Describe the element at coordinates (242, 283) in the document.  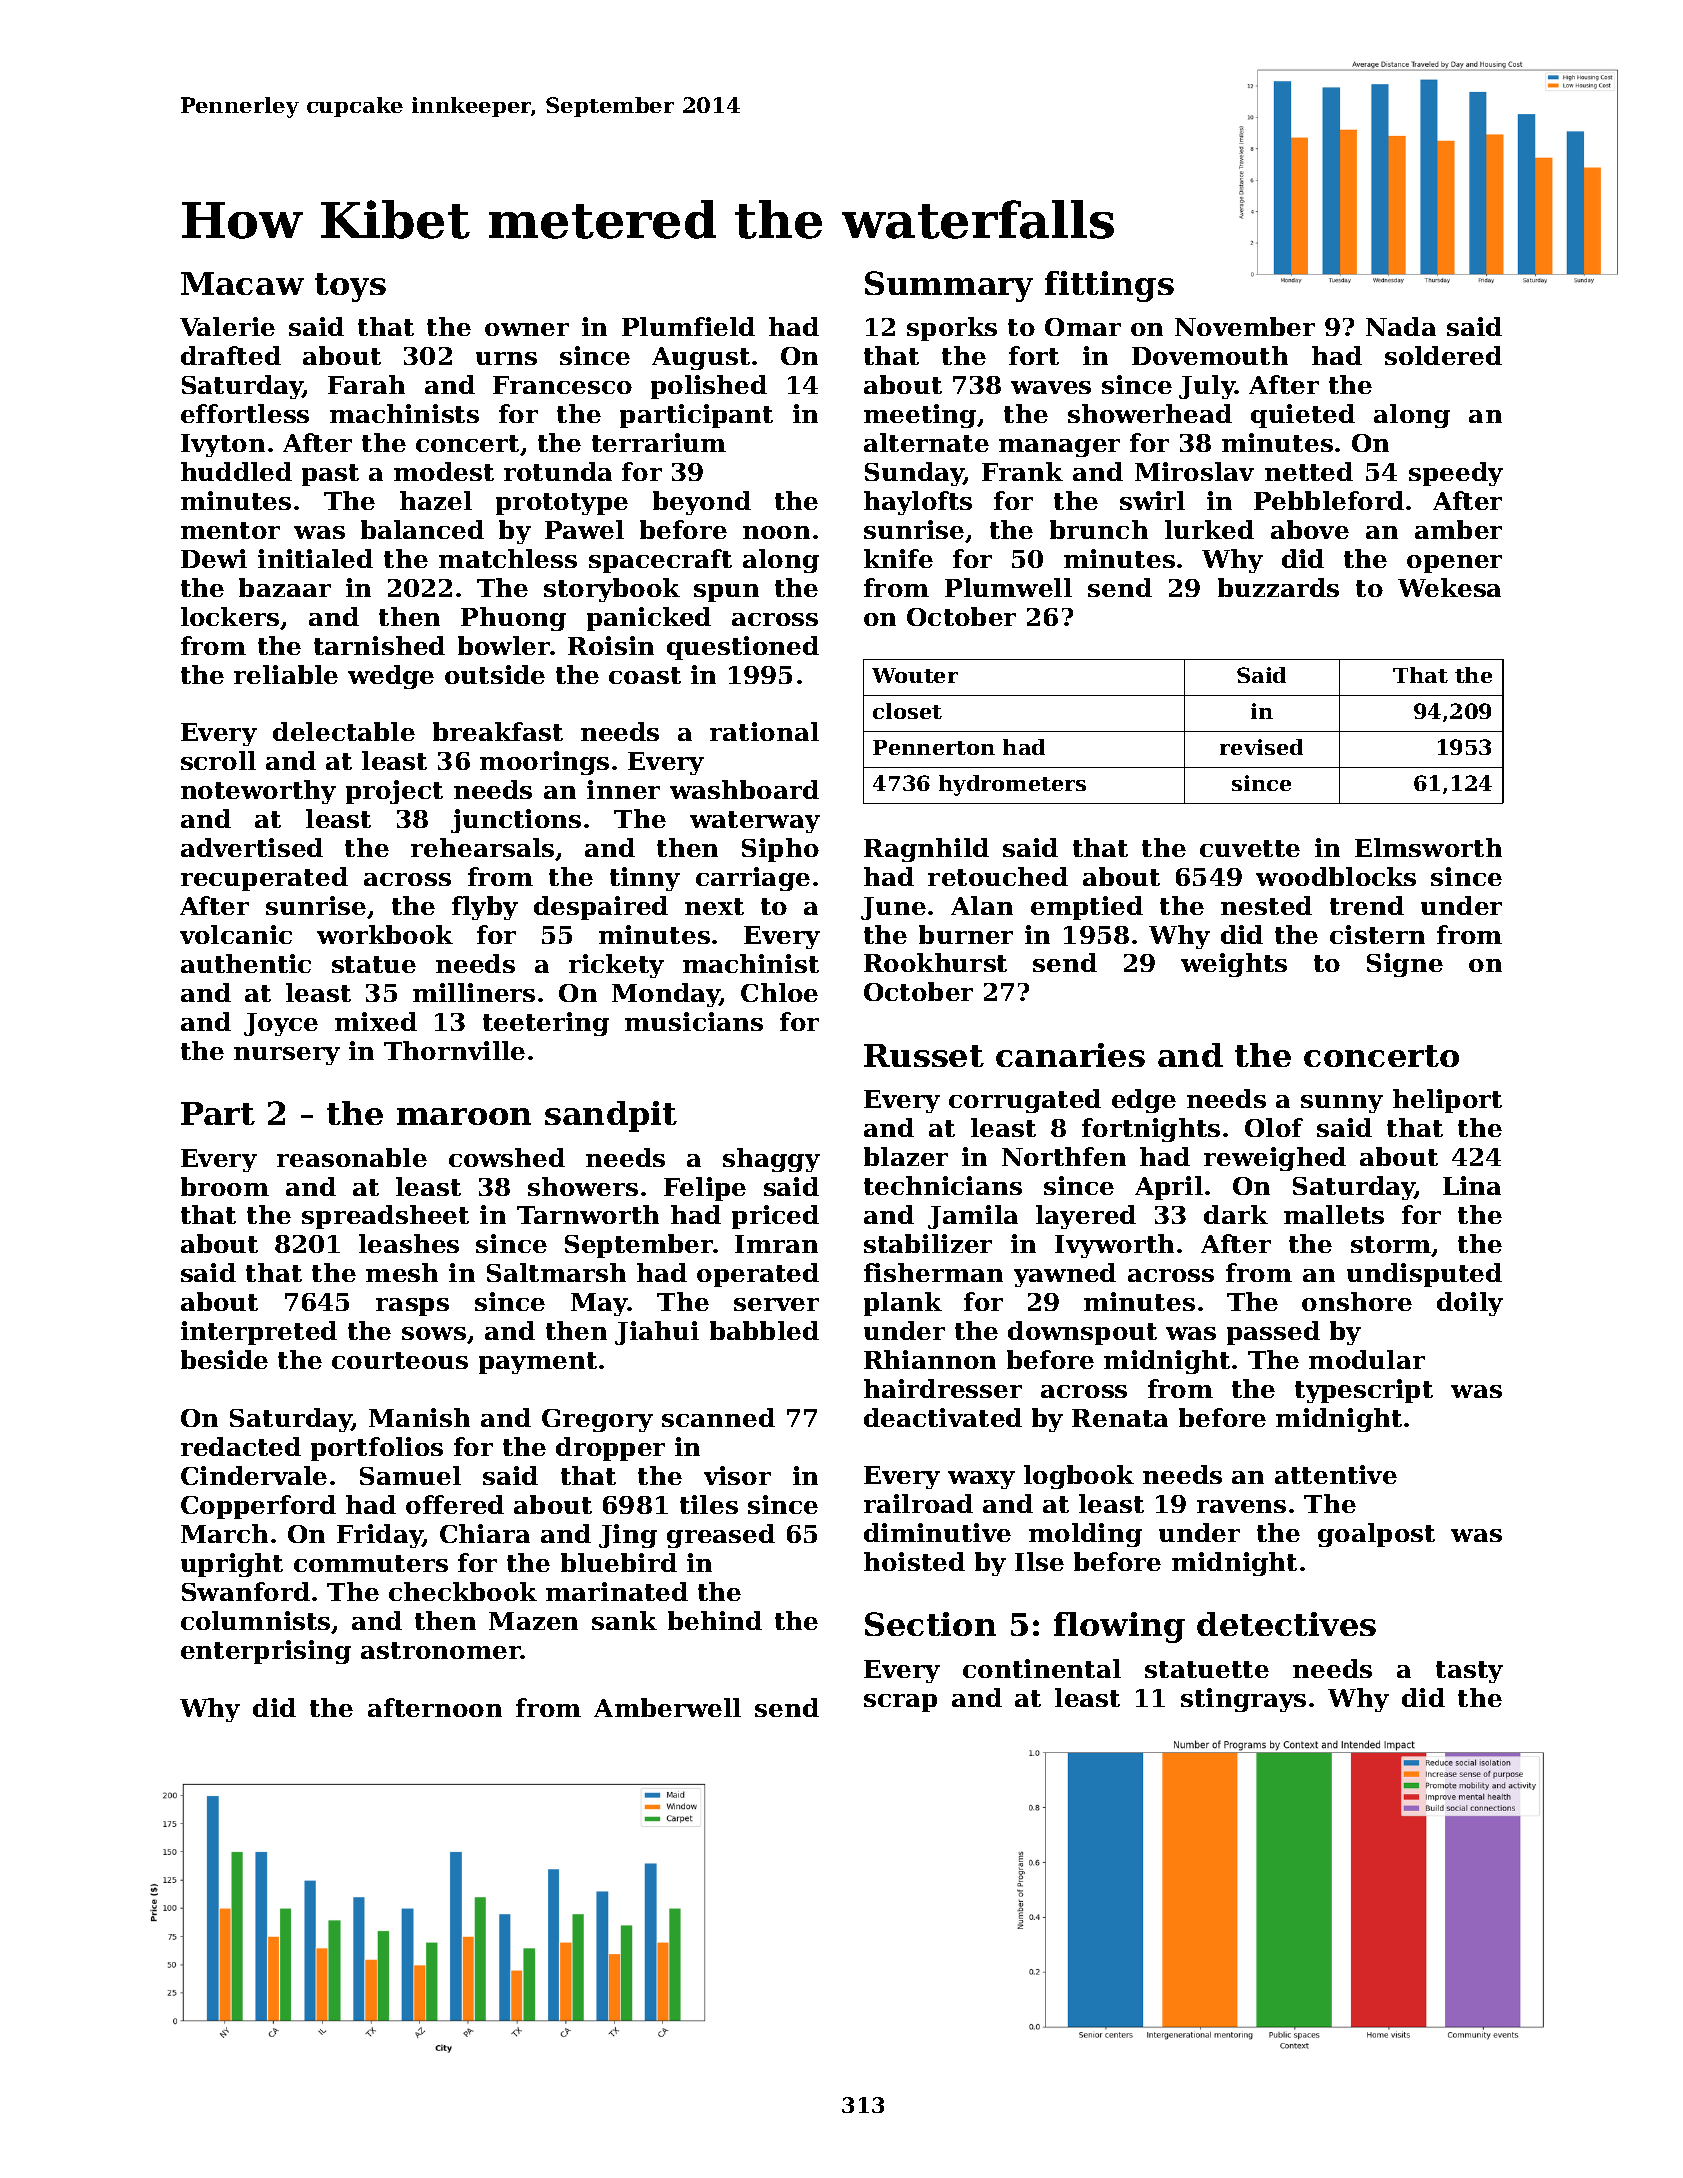
I see `Macaw` at that location.
